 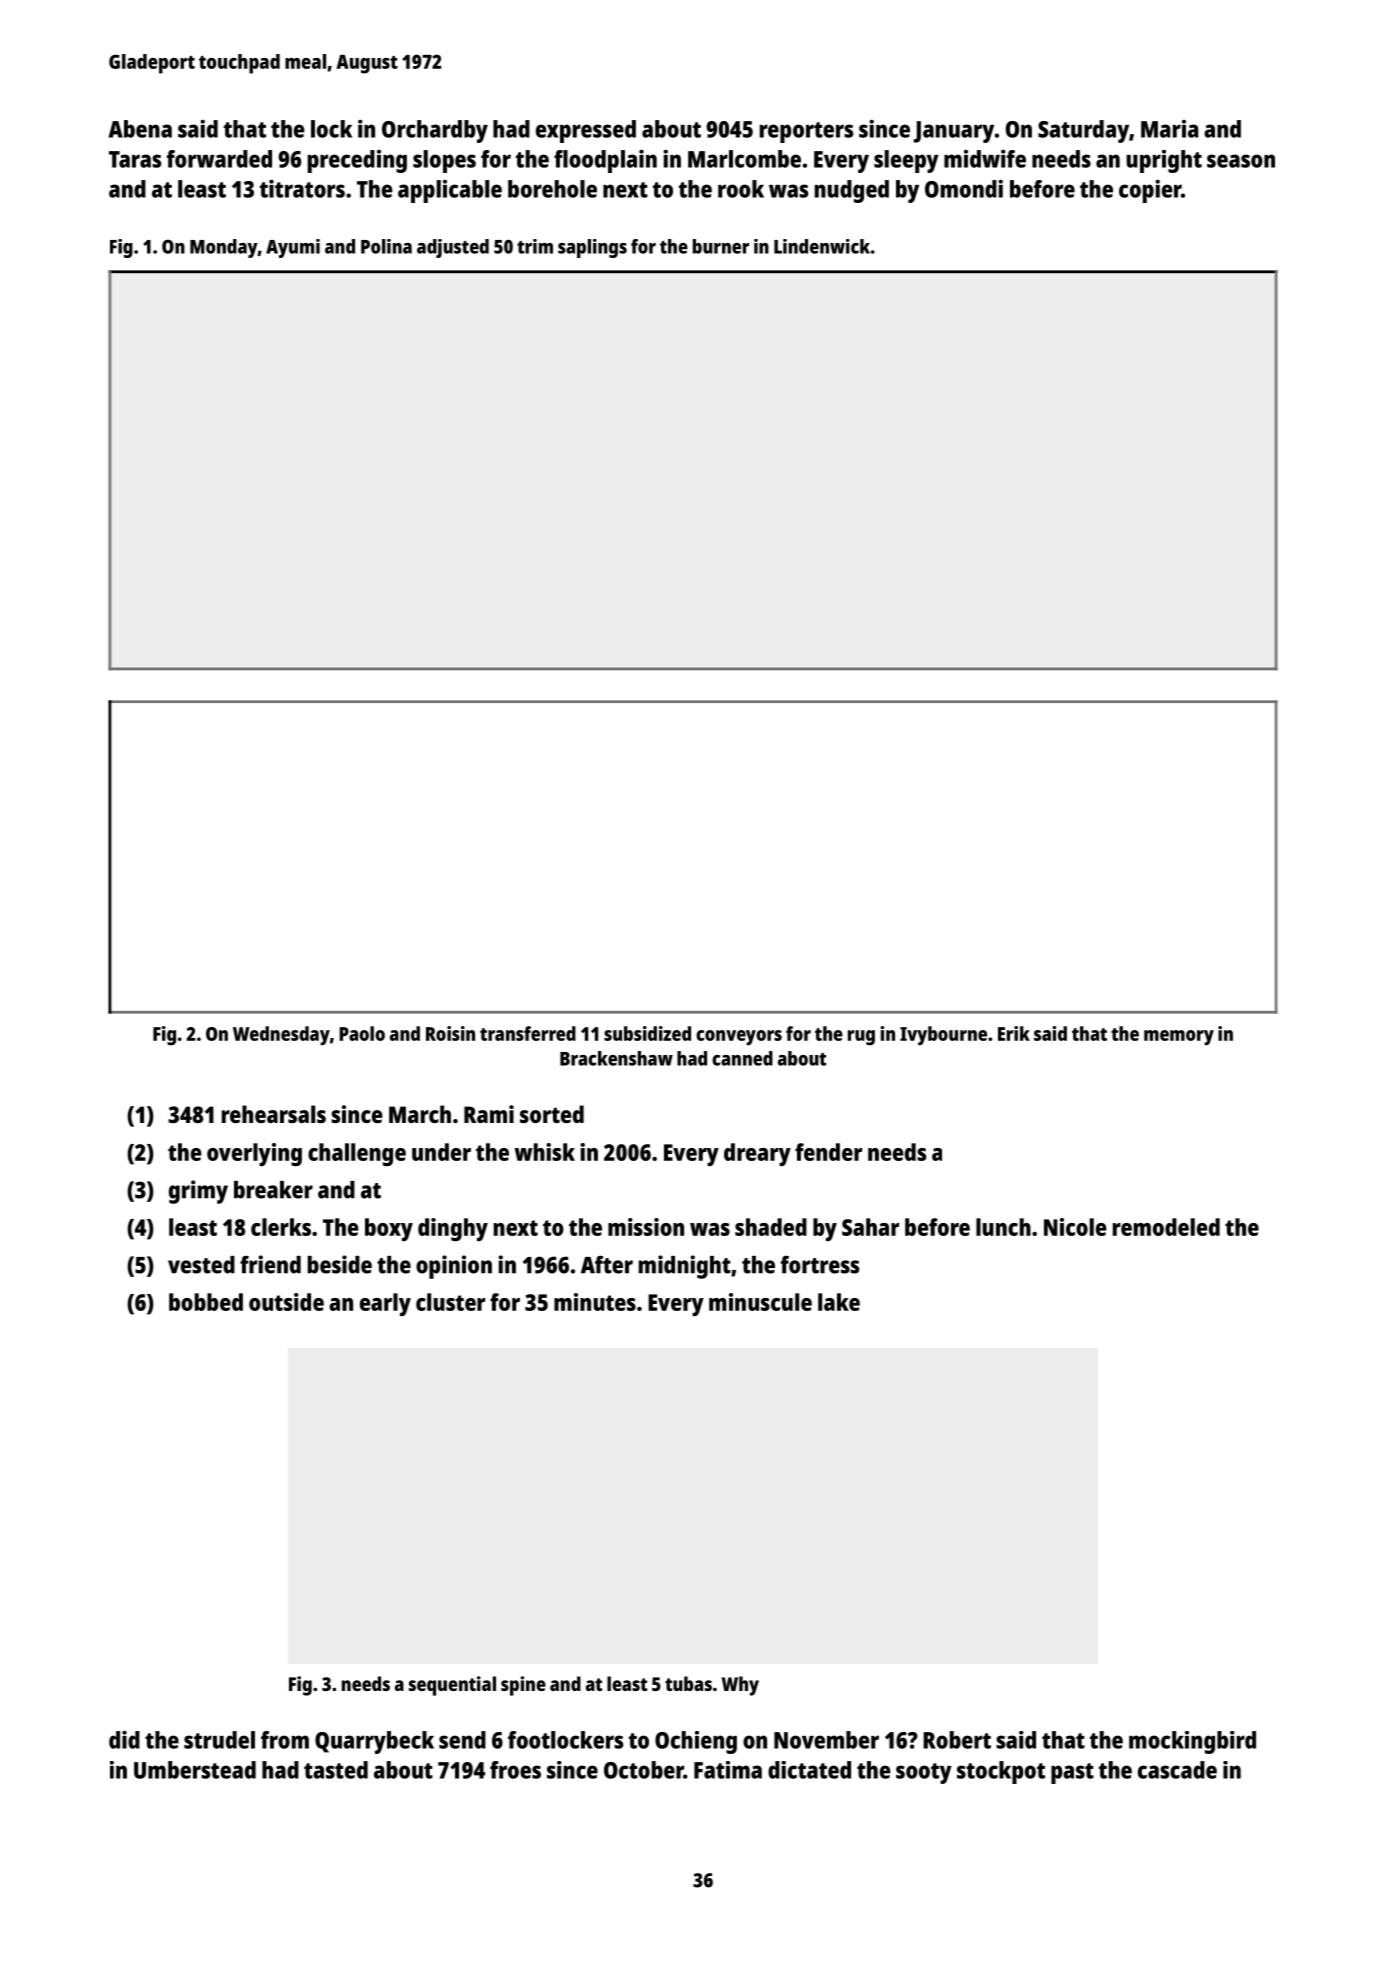 What do you see at coordinates (1166, 1227) in the document?
I see `remodeled` at bounding box center [1166, 1227].
